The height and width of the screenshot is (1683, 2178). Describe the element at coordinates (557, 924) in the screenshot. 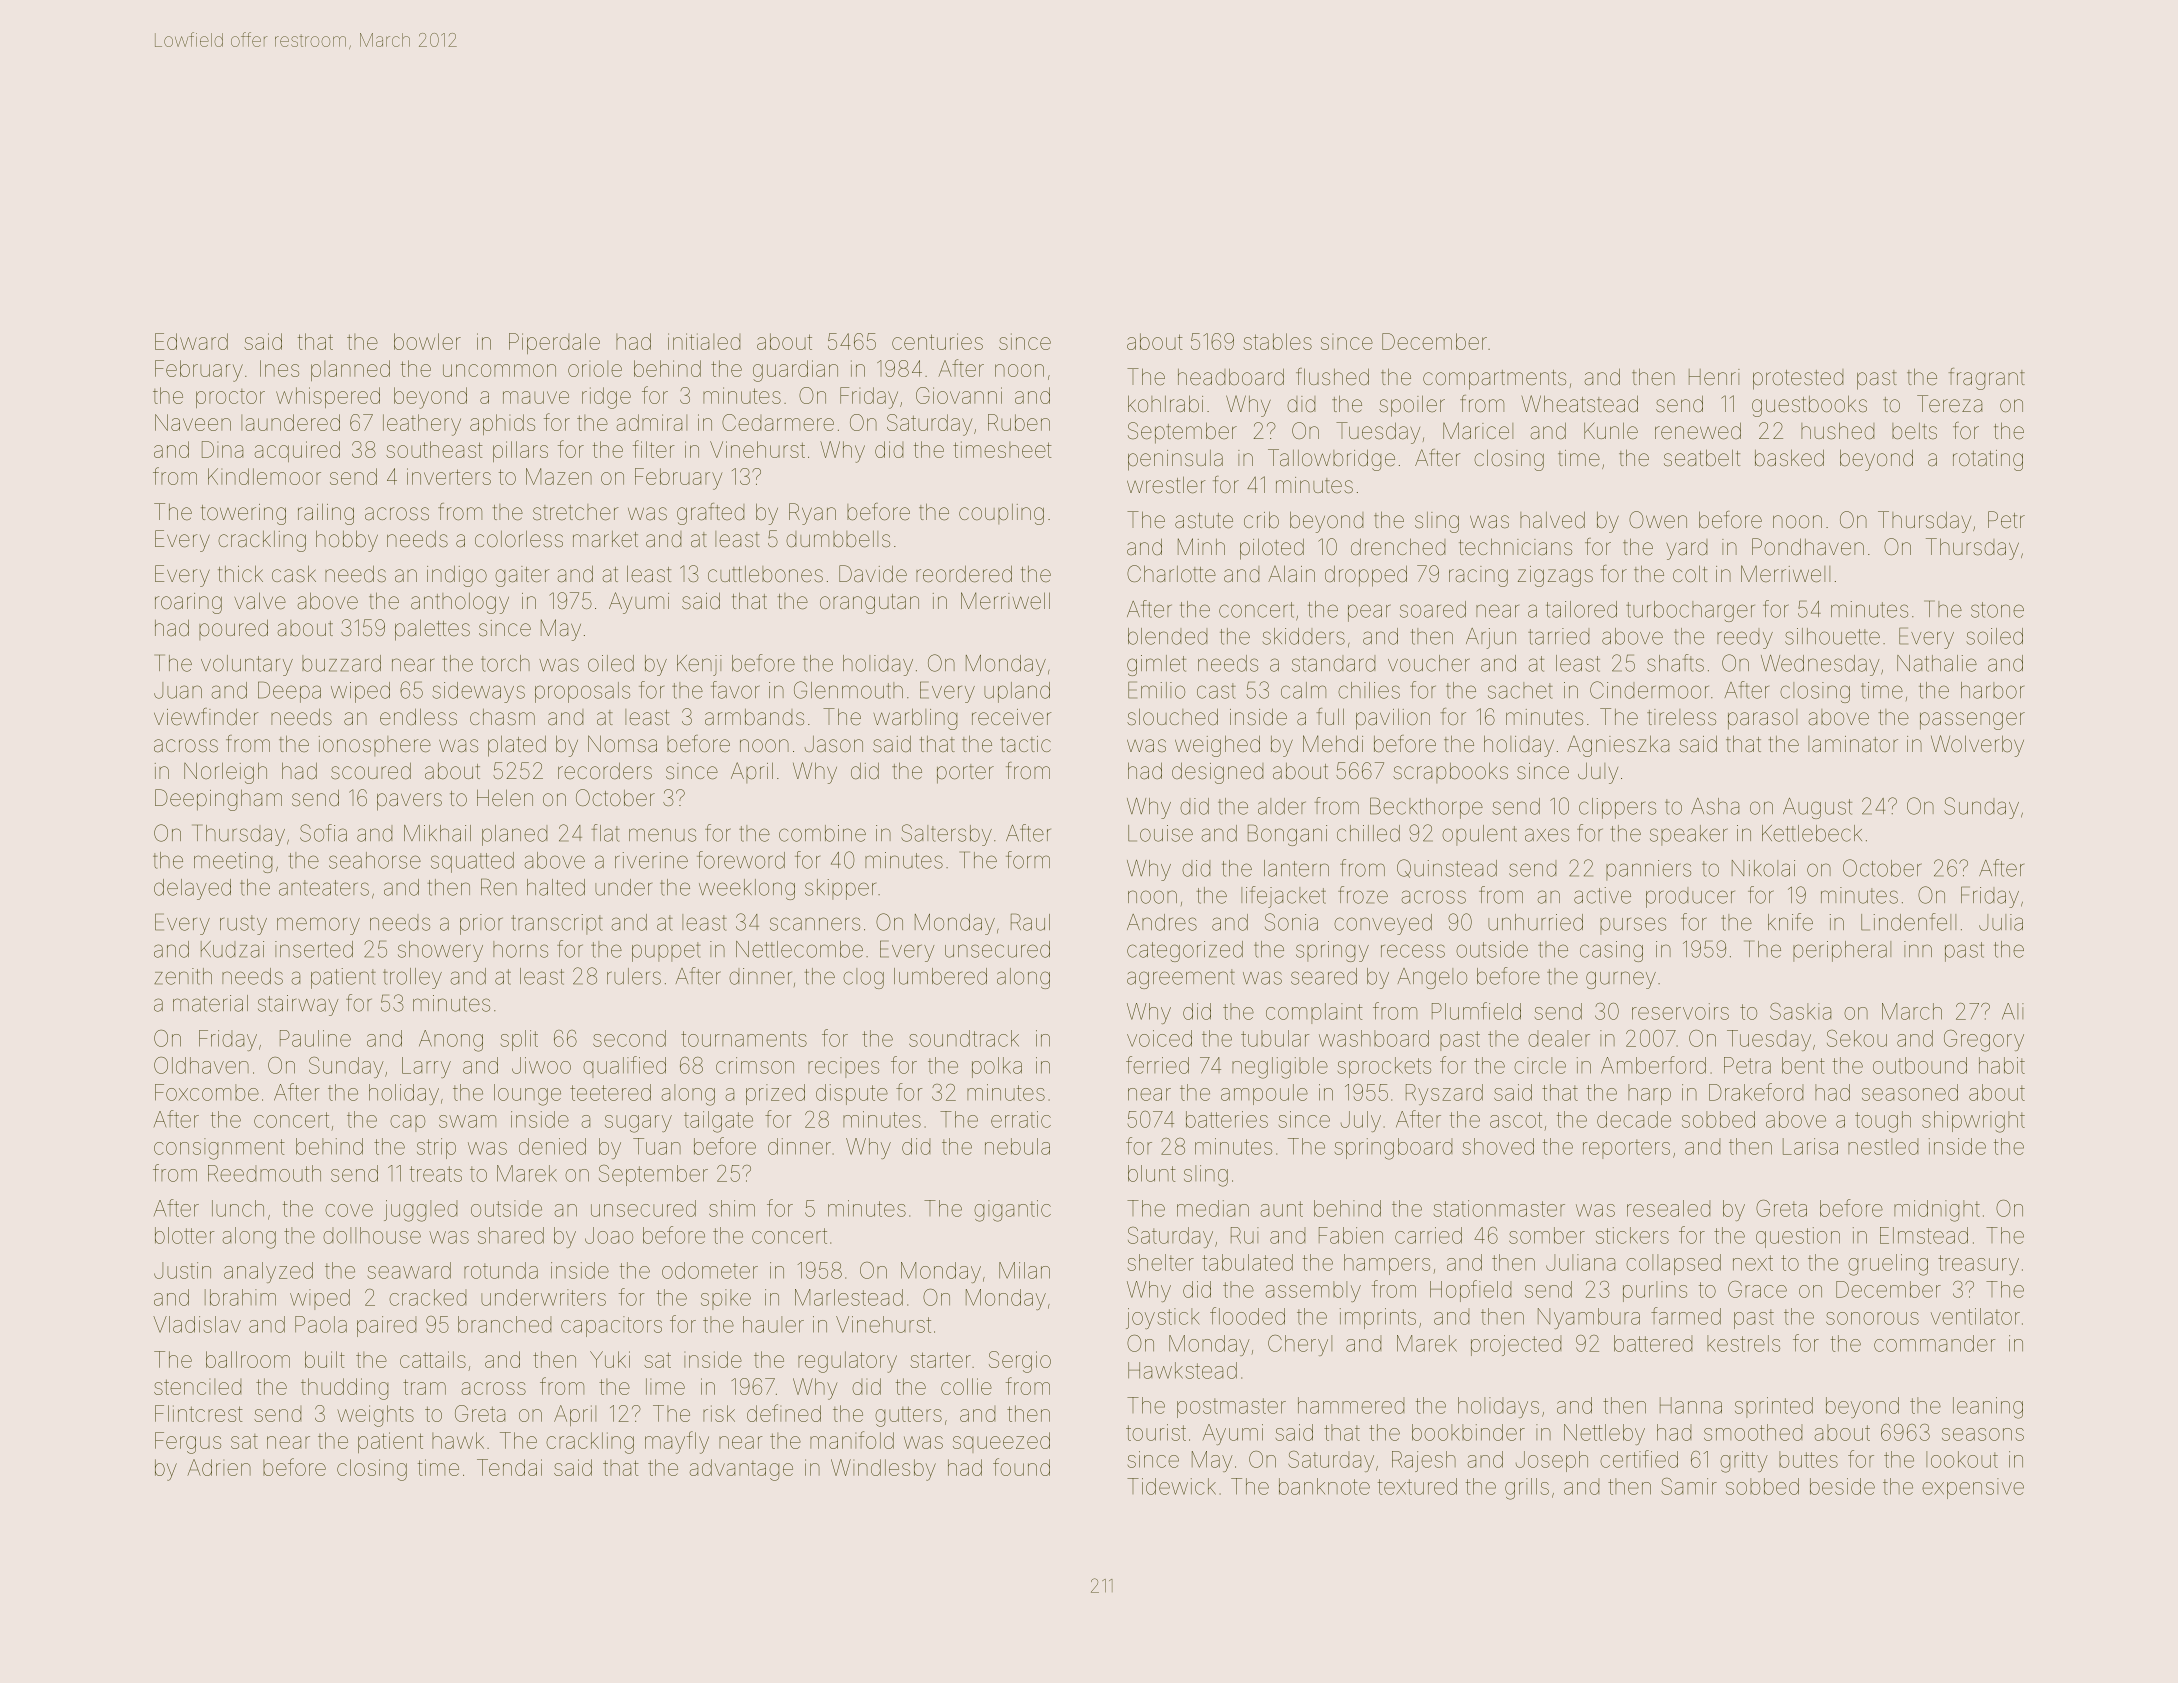

I see `transcript` at that location.
